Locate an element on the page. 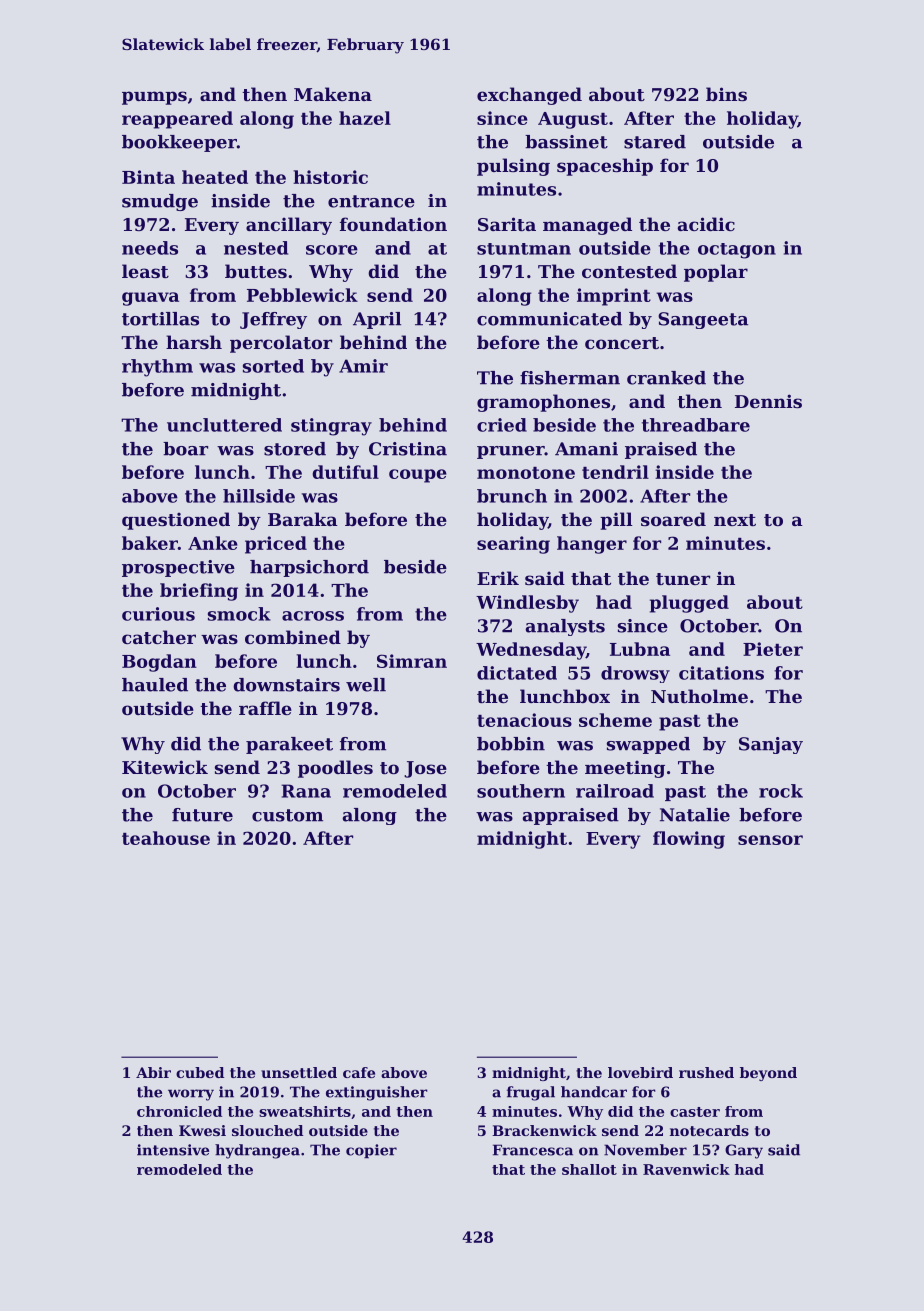 The image size is (924, 1311). railroad is located at coordinates (615, 791).
